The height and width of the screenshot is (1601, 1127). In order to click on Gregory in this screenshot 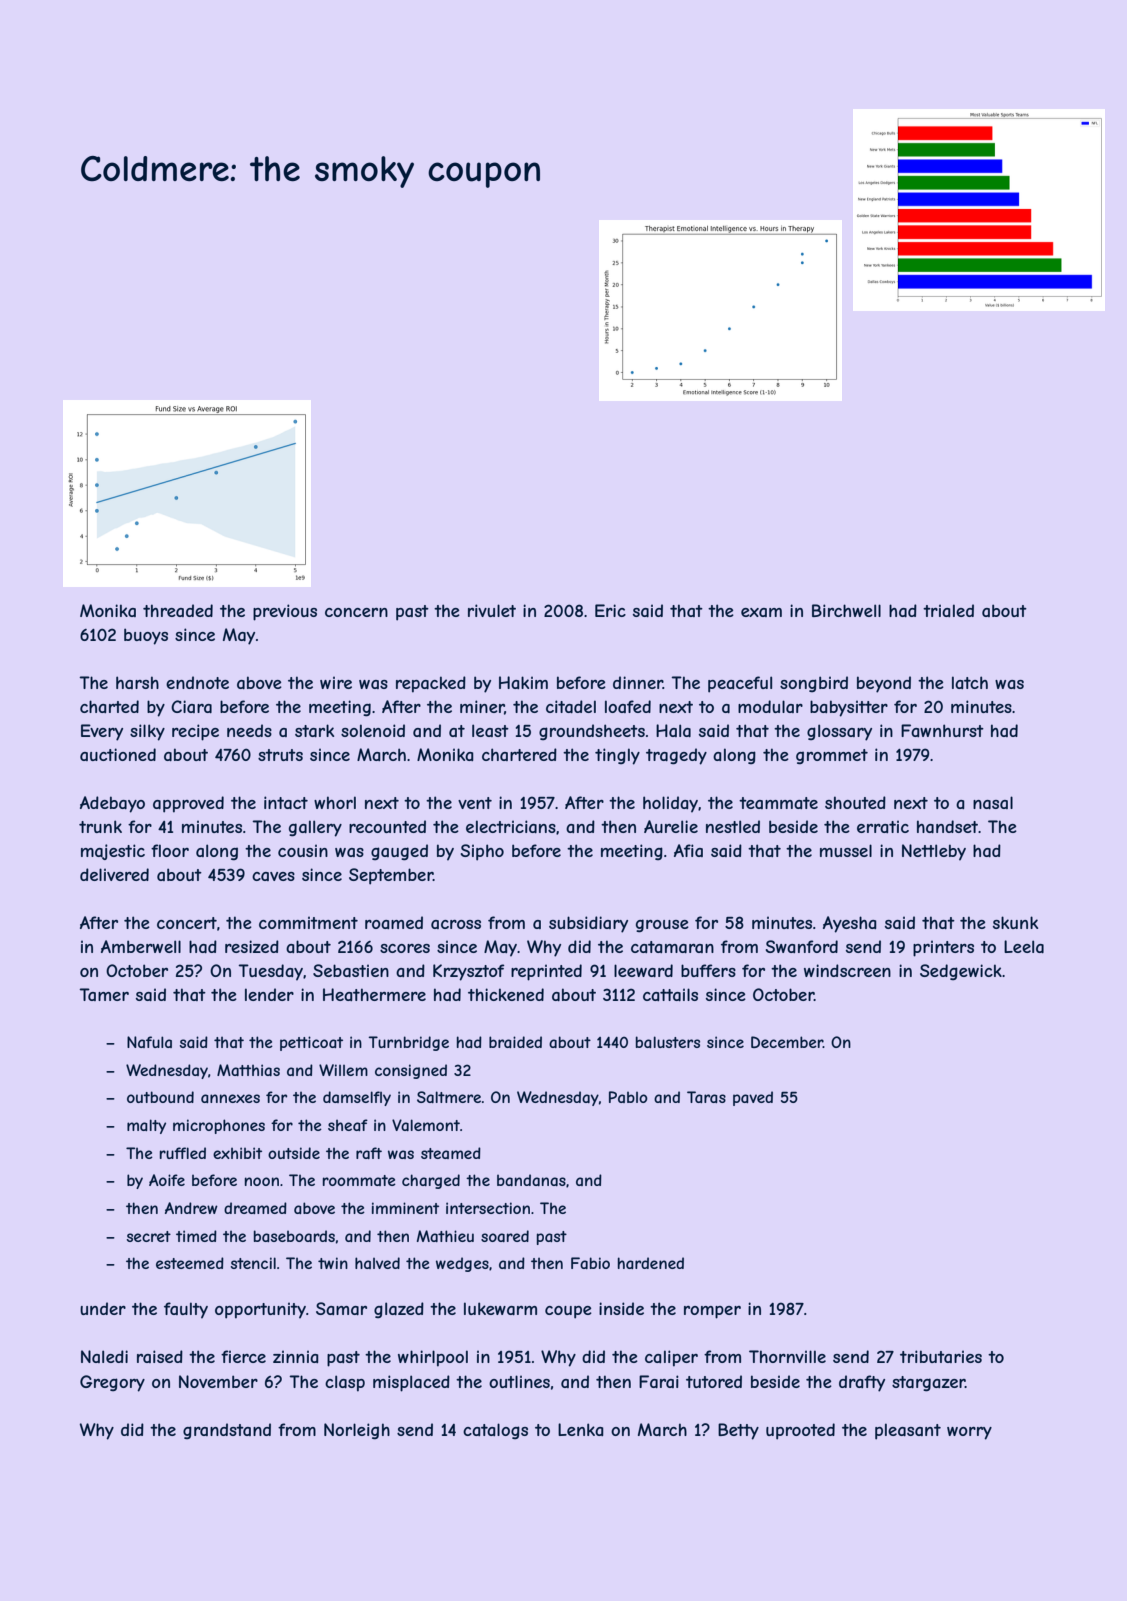, I will do `click(112, 1383)`.
